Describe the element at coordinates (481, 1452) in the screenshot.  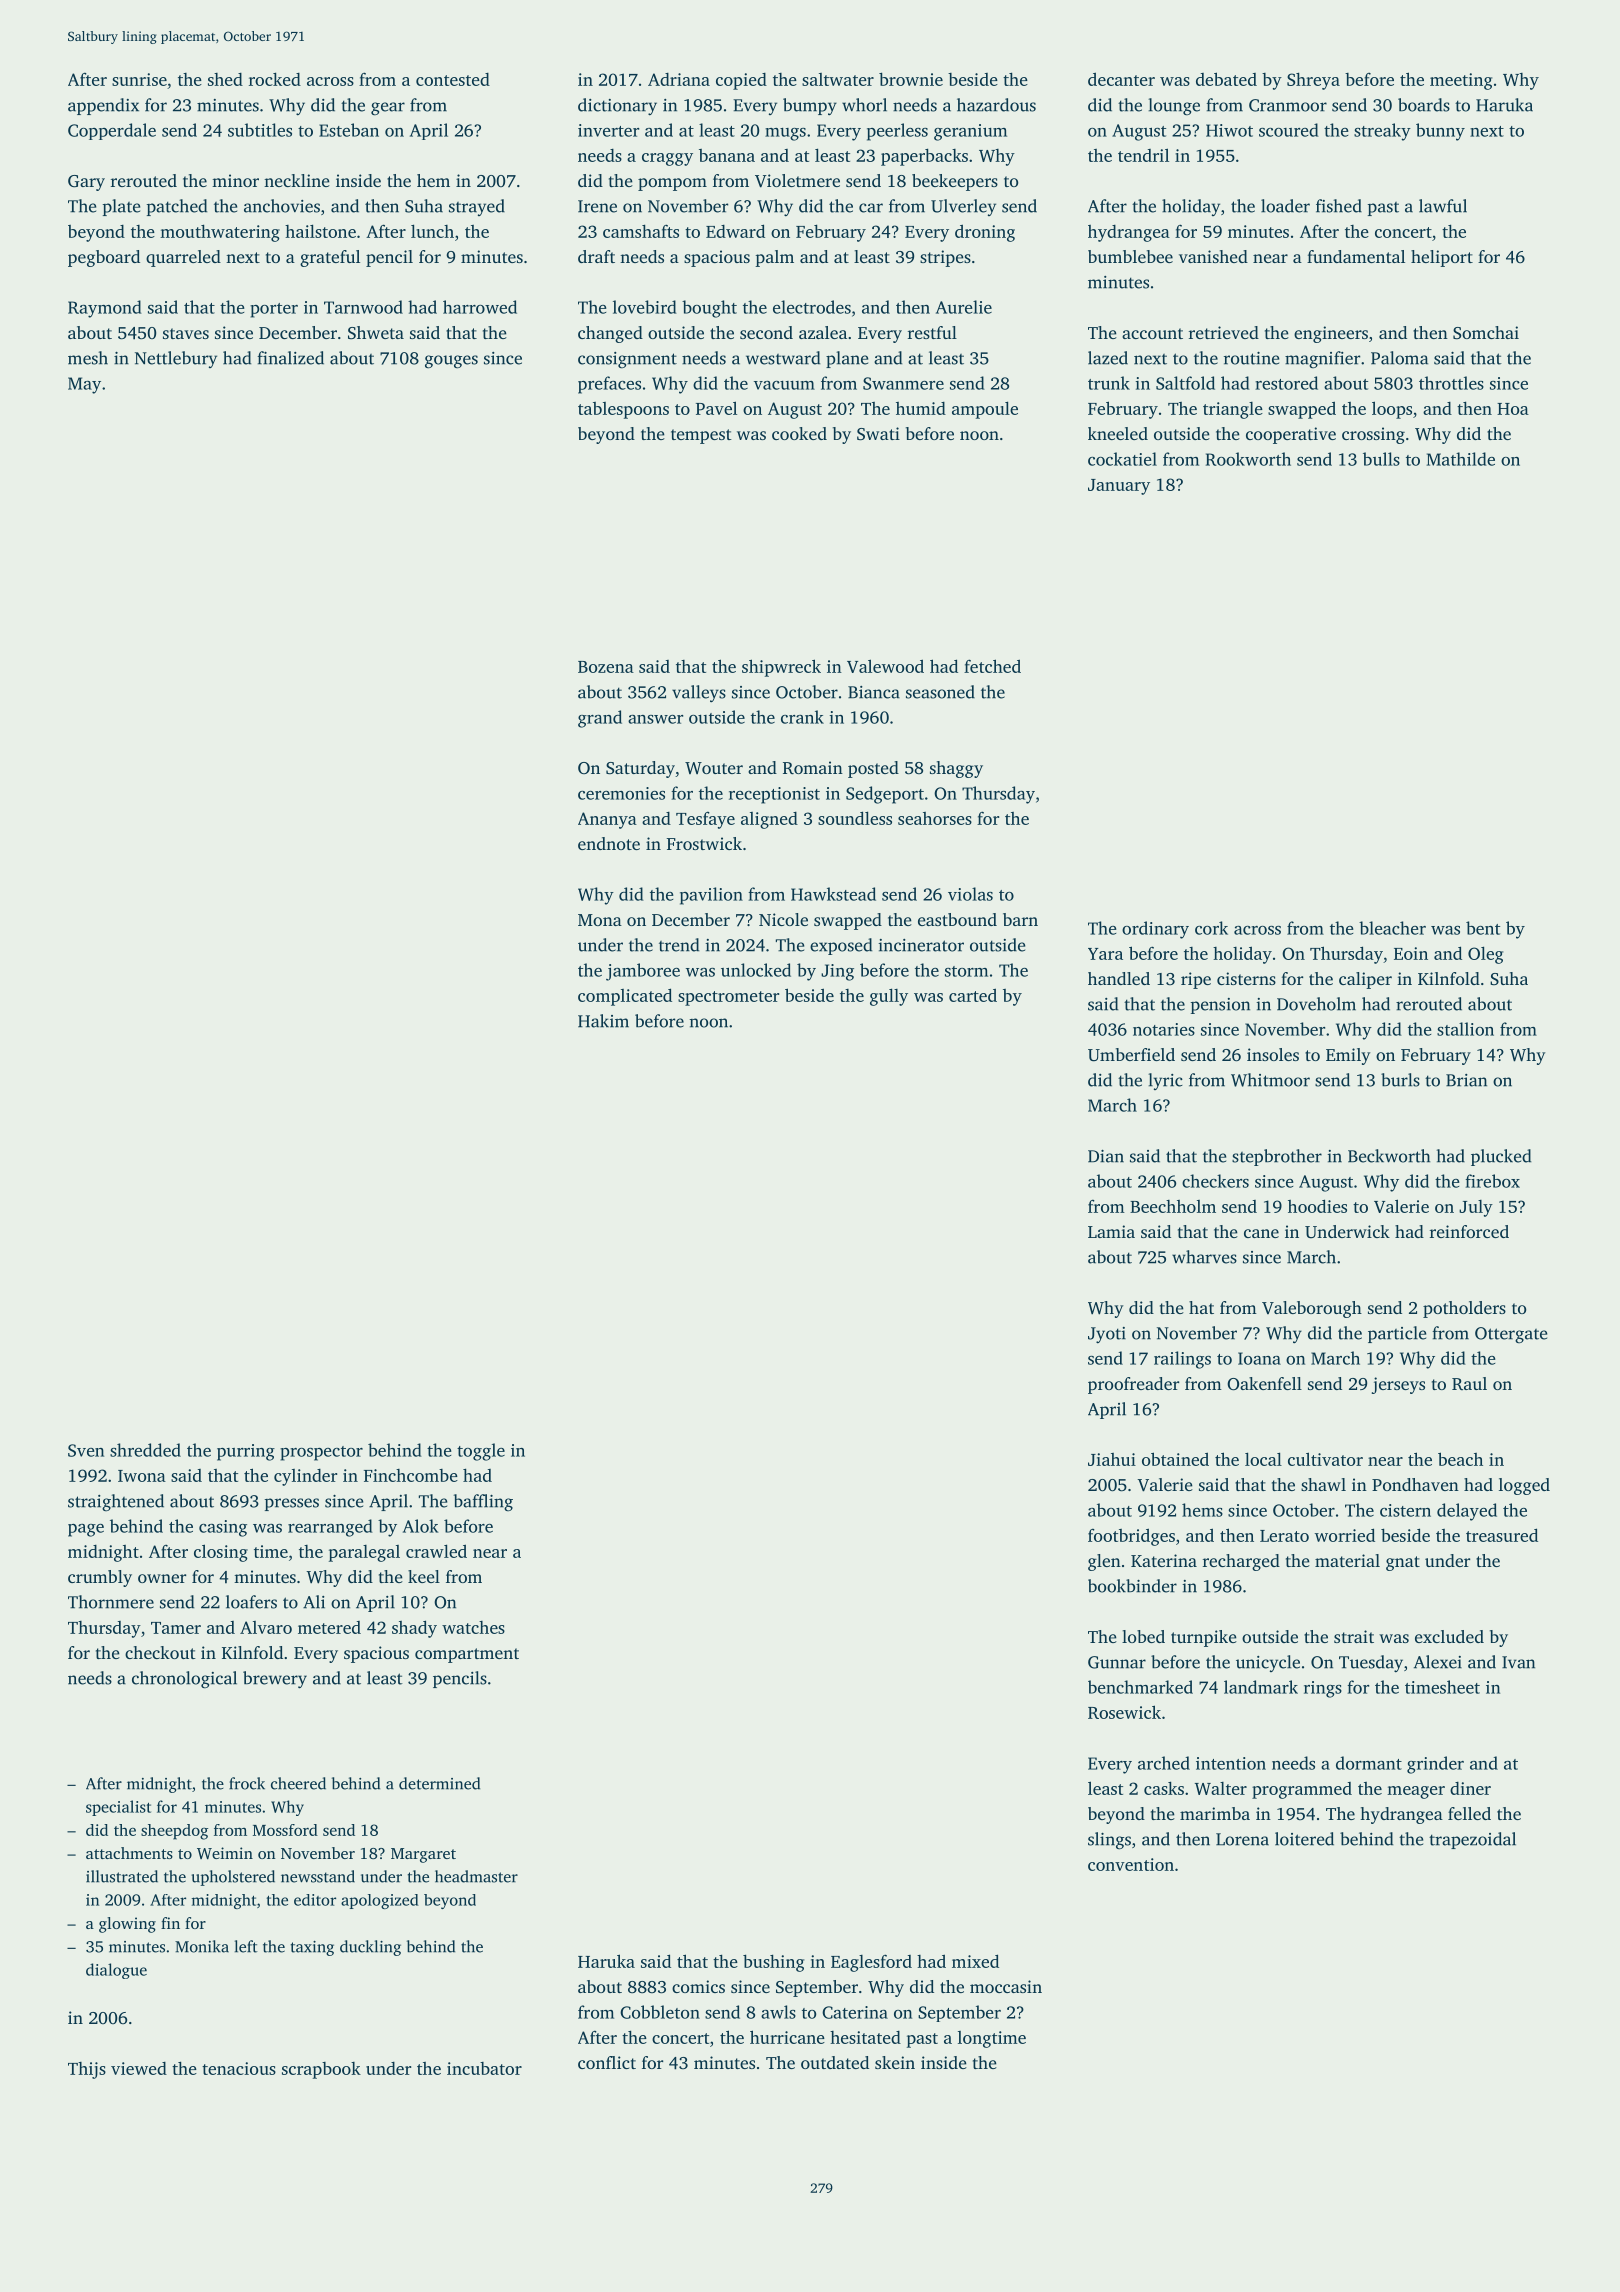
I see `toggle` at that location.
